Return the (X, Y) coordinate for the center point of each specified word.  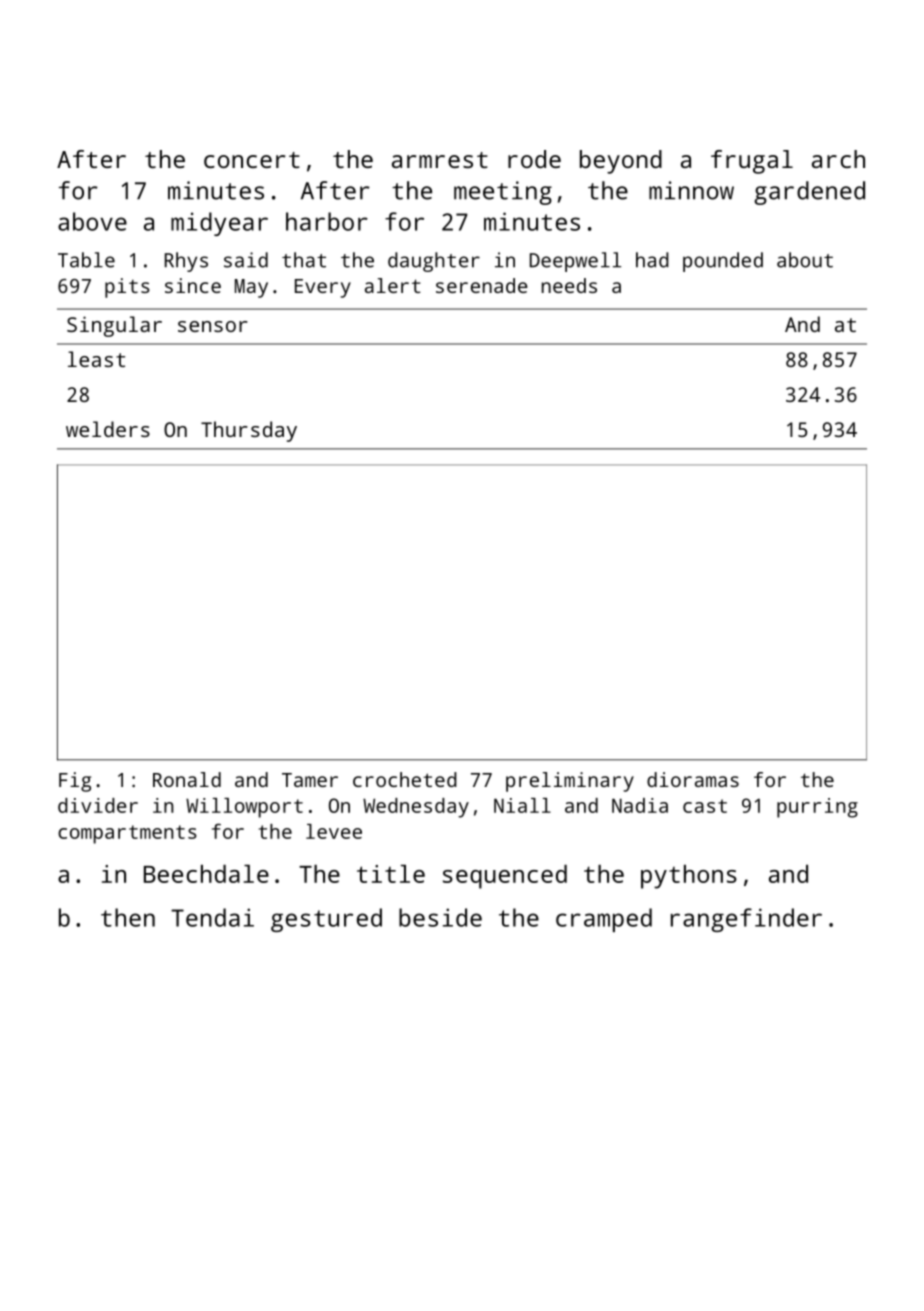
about (805, 260)
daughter (434, 262)
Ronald (187, 779)
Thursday (249, 431)
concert (252, 160)
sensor (213, 326)
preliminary (570, 782)
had (652, 260)
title (391, 874)
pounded (723, 262)
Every (323, 288)
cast (705, 806)
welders (108, 429)
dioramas (693, 779)
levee (334, 831)
